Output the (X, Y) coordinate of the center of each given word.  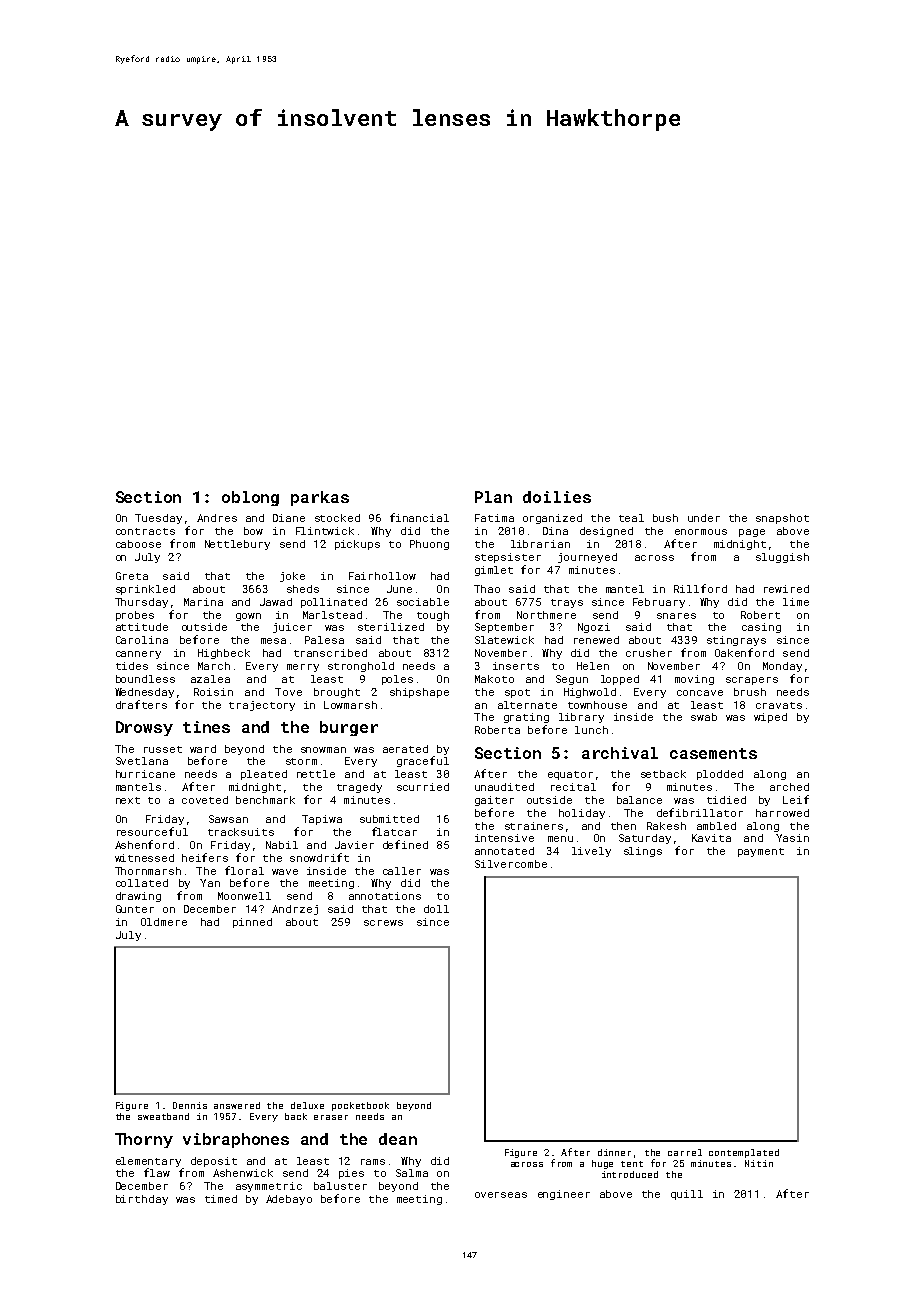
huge (602, 1164)
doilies (557, 497)
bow (253, 531)
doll (436, 909)
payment (761, 852)
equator (570, 775)
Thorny (144, 1140)
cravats (779, 705)
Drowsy (144, 728)
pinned (252, 923)
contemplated (744, 1153)
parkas (320, 498)
